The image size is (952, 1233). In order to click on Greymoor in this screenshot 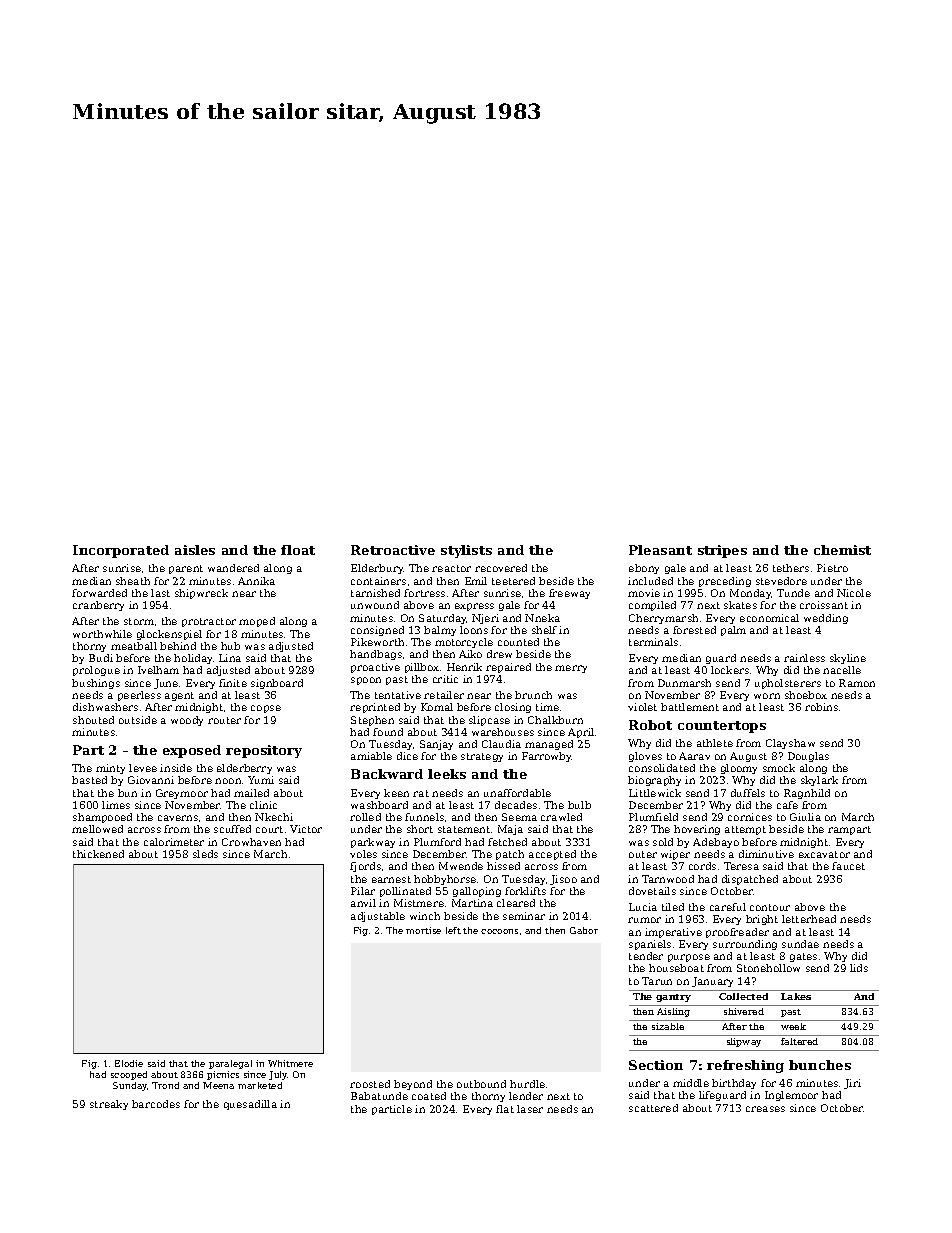, I will do `click(182, 794)`.
